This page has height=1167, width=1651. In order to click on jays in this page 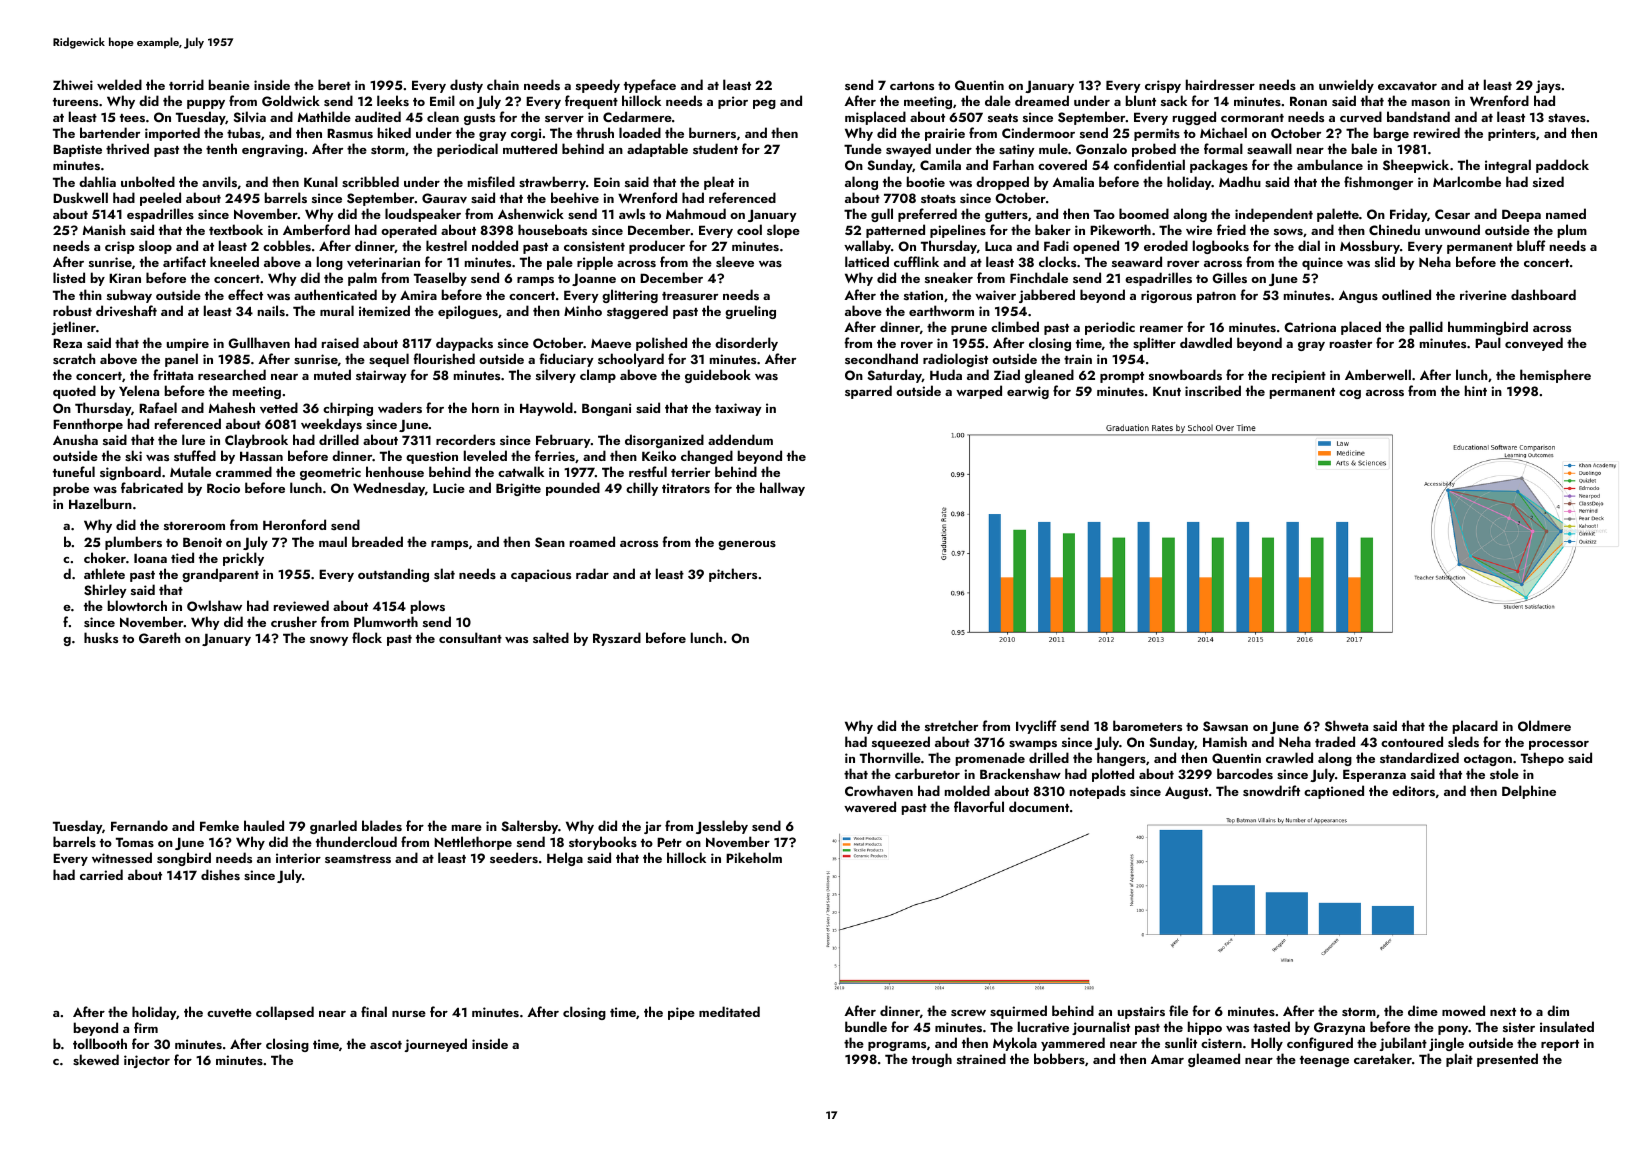, I will do `click(1548, 86)`.
